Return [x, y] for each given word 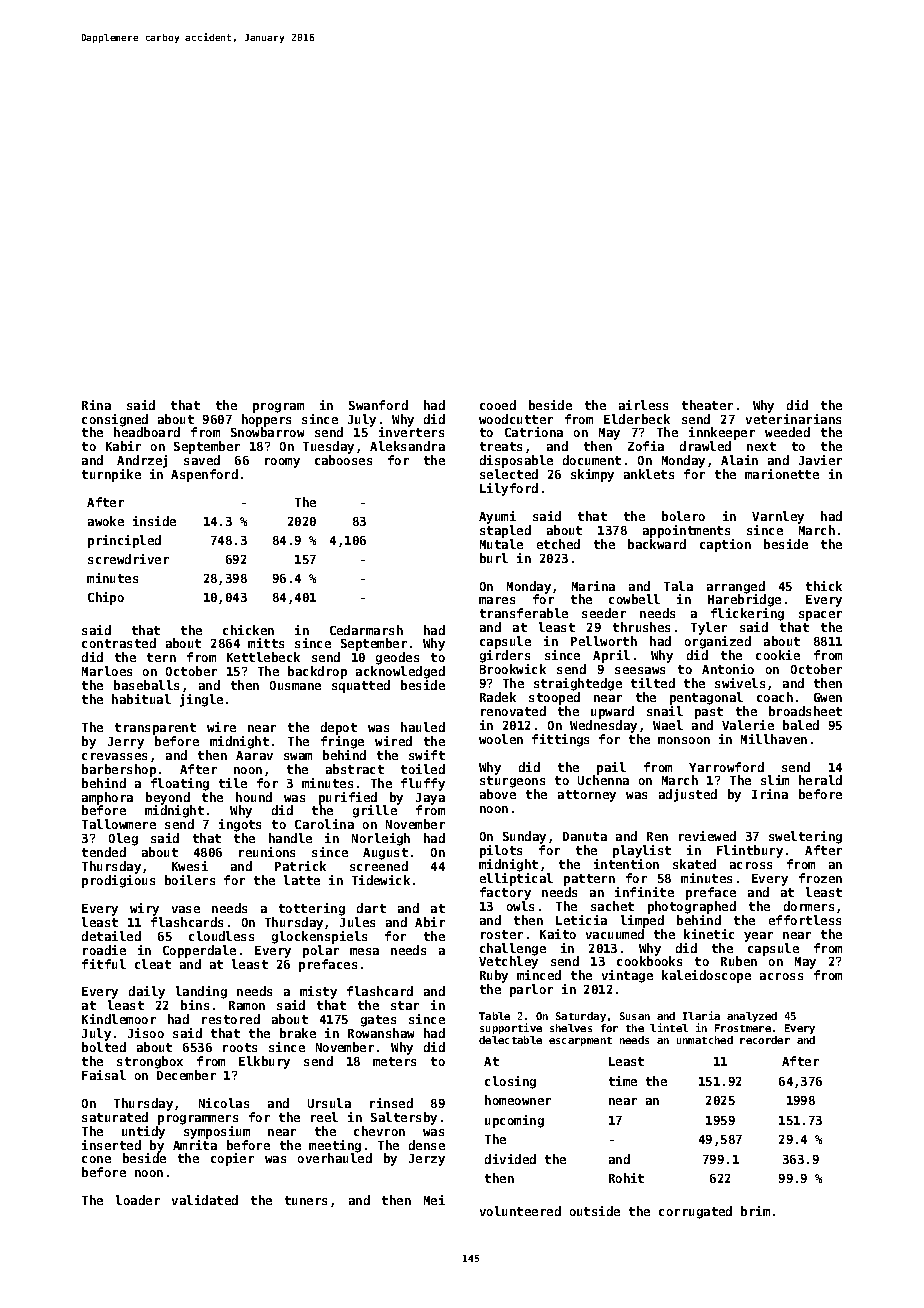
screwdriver [128, 559]
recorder [765, 1040]
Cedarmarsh [366, 630]
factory [505, 893]
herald [820, 780]
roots [240, 1047]
